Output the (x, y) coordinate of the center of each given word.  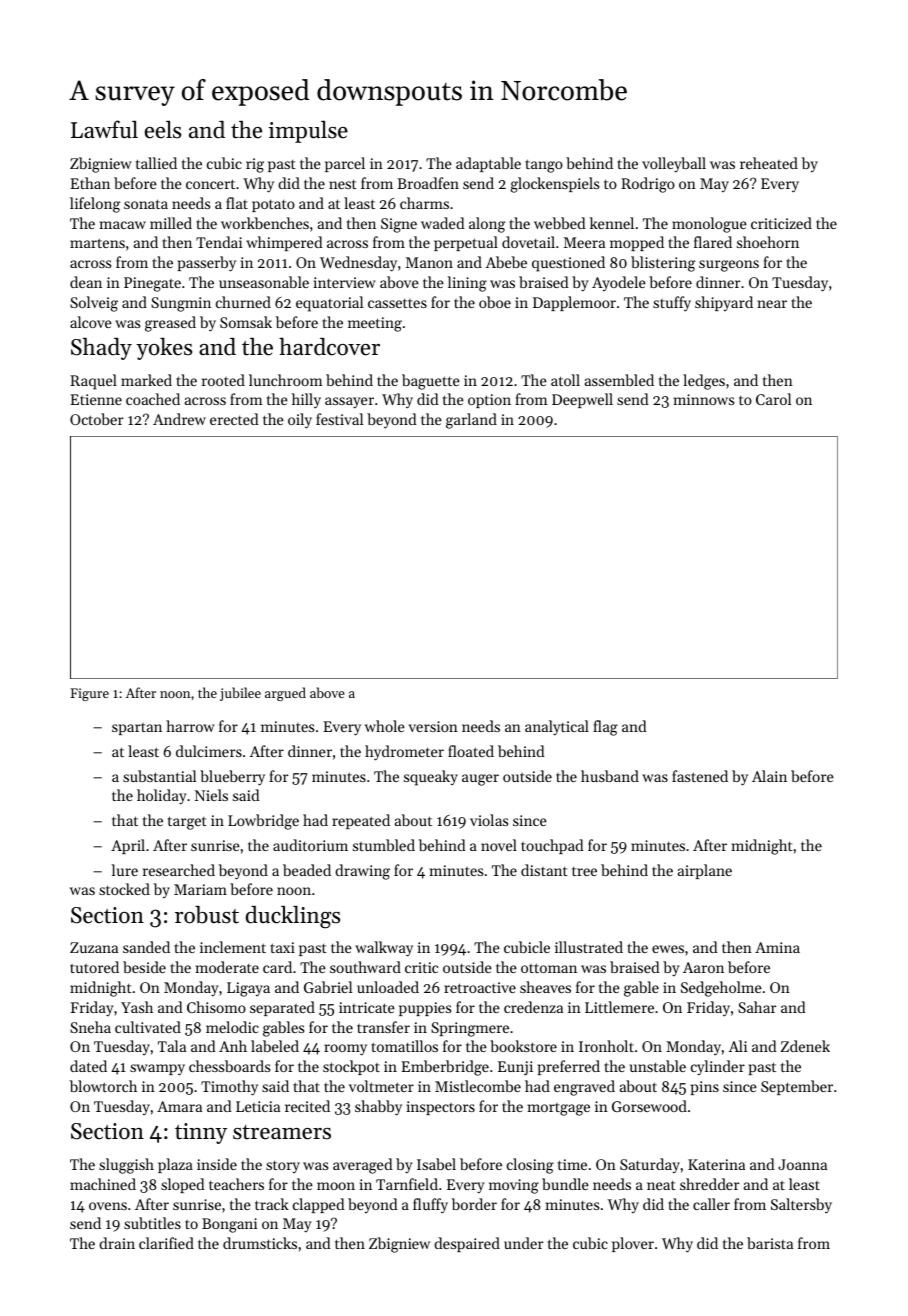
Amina (777, 947)
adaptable (488, 164)
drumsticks (260, 1243)
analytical (557, 728)
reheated (769, 163)
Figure (89, 694)
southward (365, 967)
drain (117, 1243)
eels (163, 129)
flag (605, 728)
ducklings (293, 917)
